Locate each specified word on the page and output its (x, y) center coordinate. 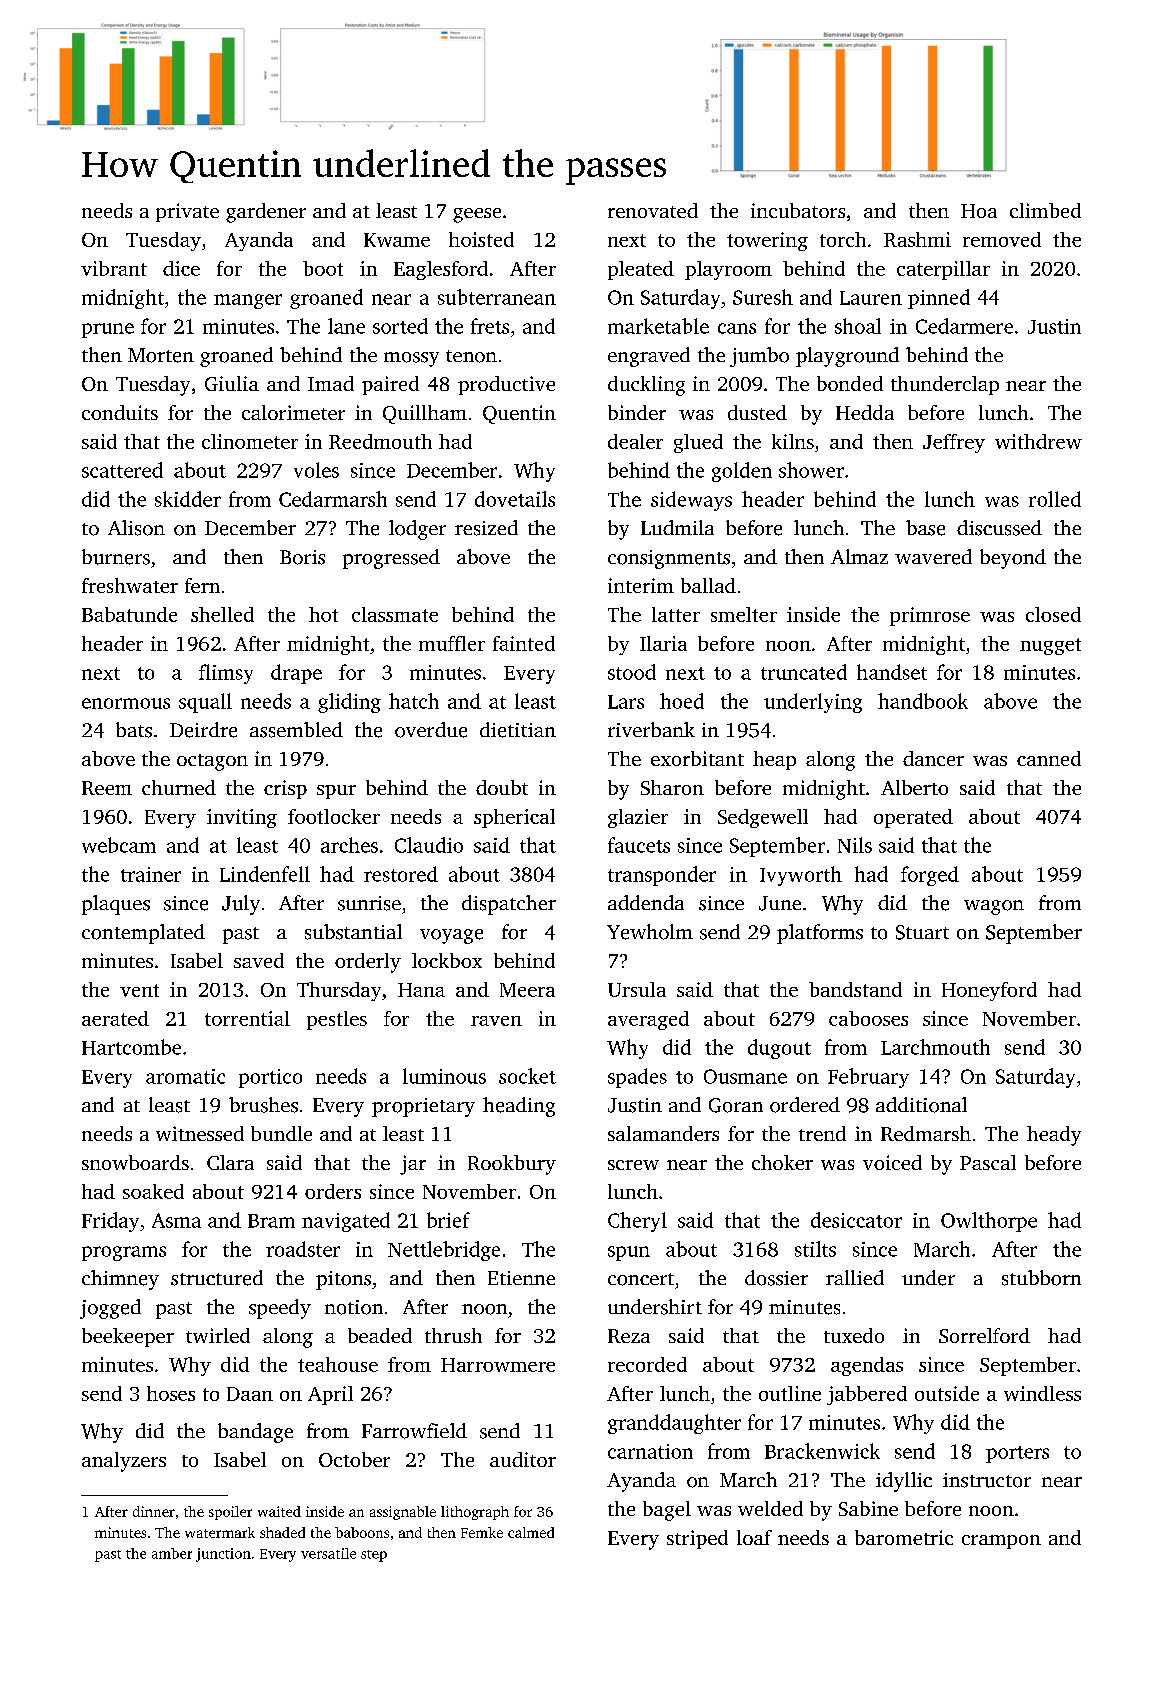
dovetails (515, 499)
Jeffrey (954, 443)
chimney (120, 1280)
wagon (994, 907)
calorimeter (293, 412)
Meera (527, 990)
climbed (1045, 210)
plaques (116, 905)
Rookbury (512, 1165)
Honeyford (989, 991)
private (187, 212)
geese (477, 215)
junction (223, 1555)
